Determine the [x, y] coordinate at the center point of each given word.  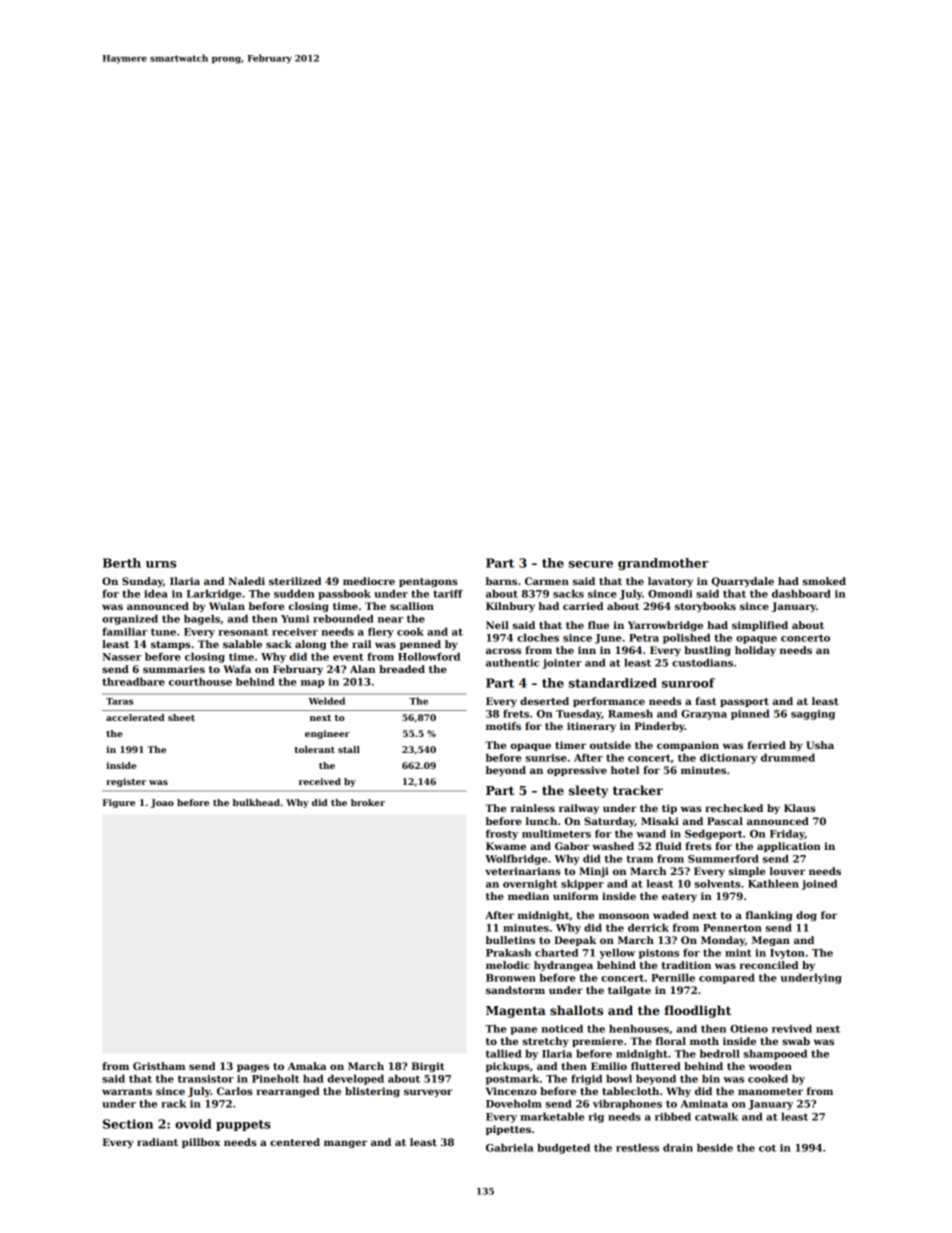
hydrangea [563, 966]
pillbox [201, 1143]
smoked [824, 581]
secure [591, 564]
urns [161, 564]
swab [796, 1041]
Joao [162, 803]
